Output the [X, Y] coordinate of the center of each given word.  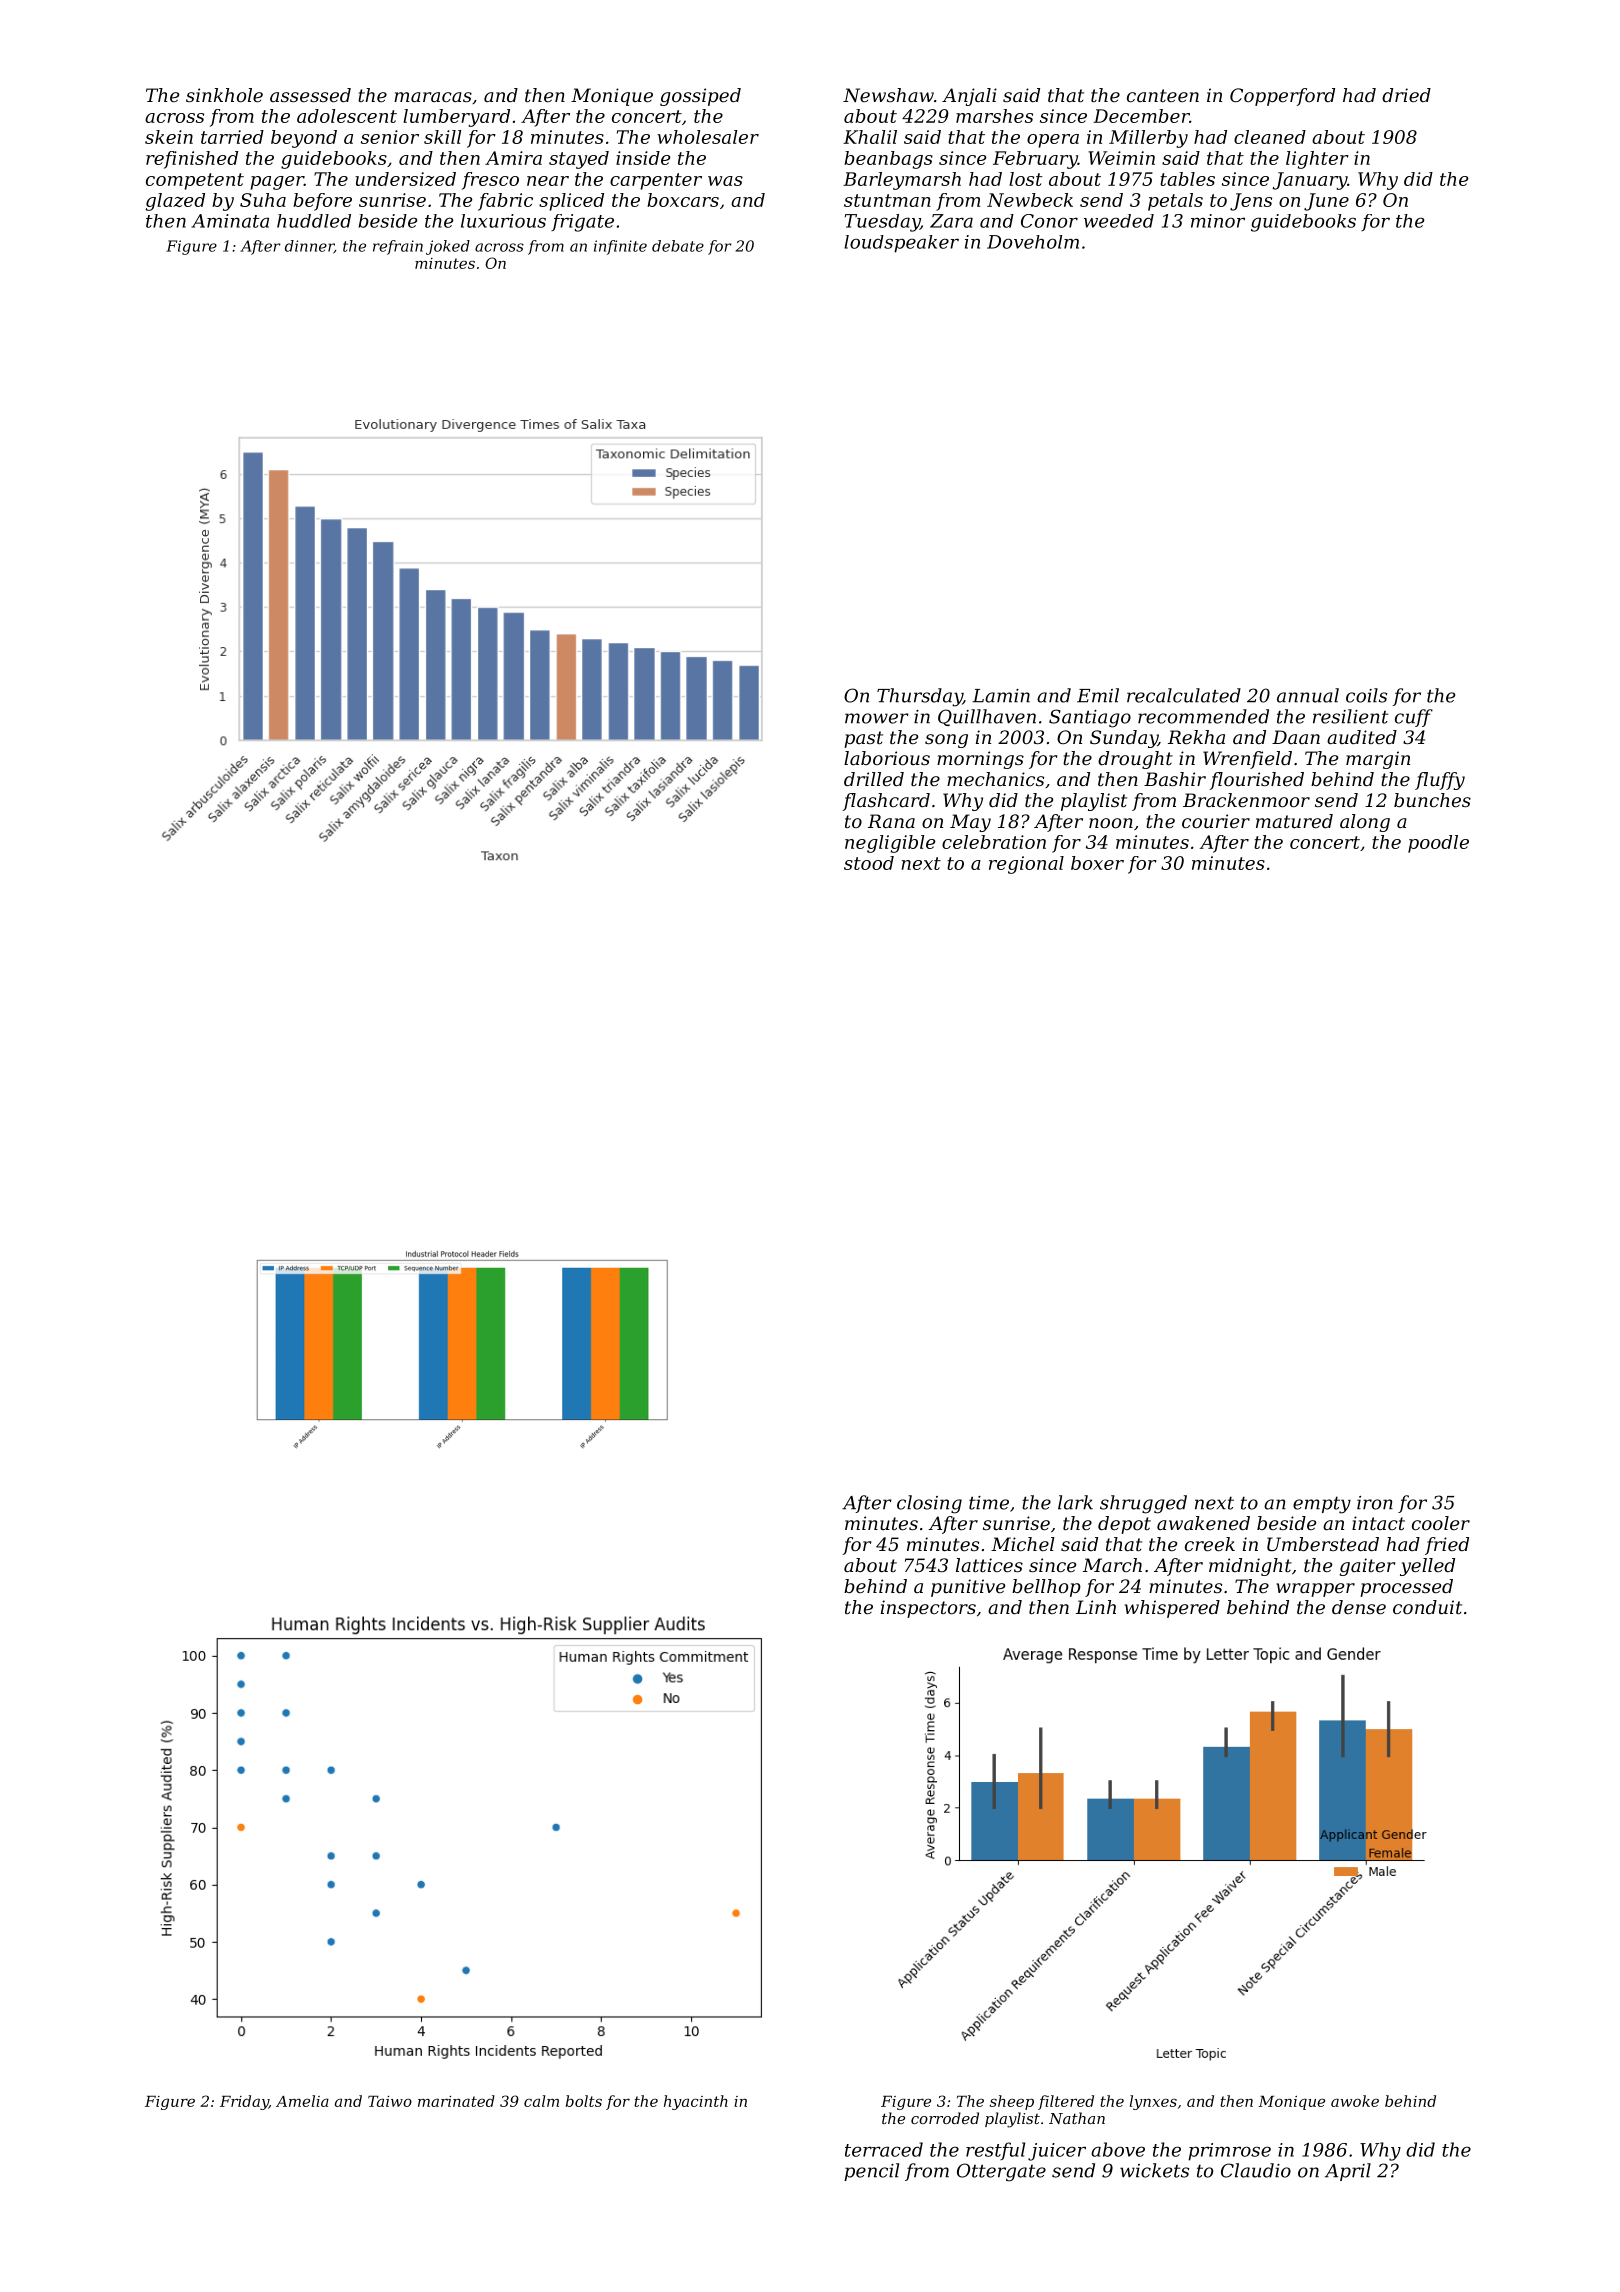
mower [877, 718]
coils [1366, 695]
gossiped [700, 97]
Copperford [1282, 97]
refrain [398, 247]
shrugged [1143, 1504]
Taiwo [390, 2101]
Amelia [302, 2101]
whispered [1172, 1609]
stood [869, 863]
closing [929, 1504]
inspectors [928, 1609]
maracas [433, 97]
